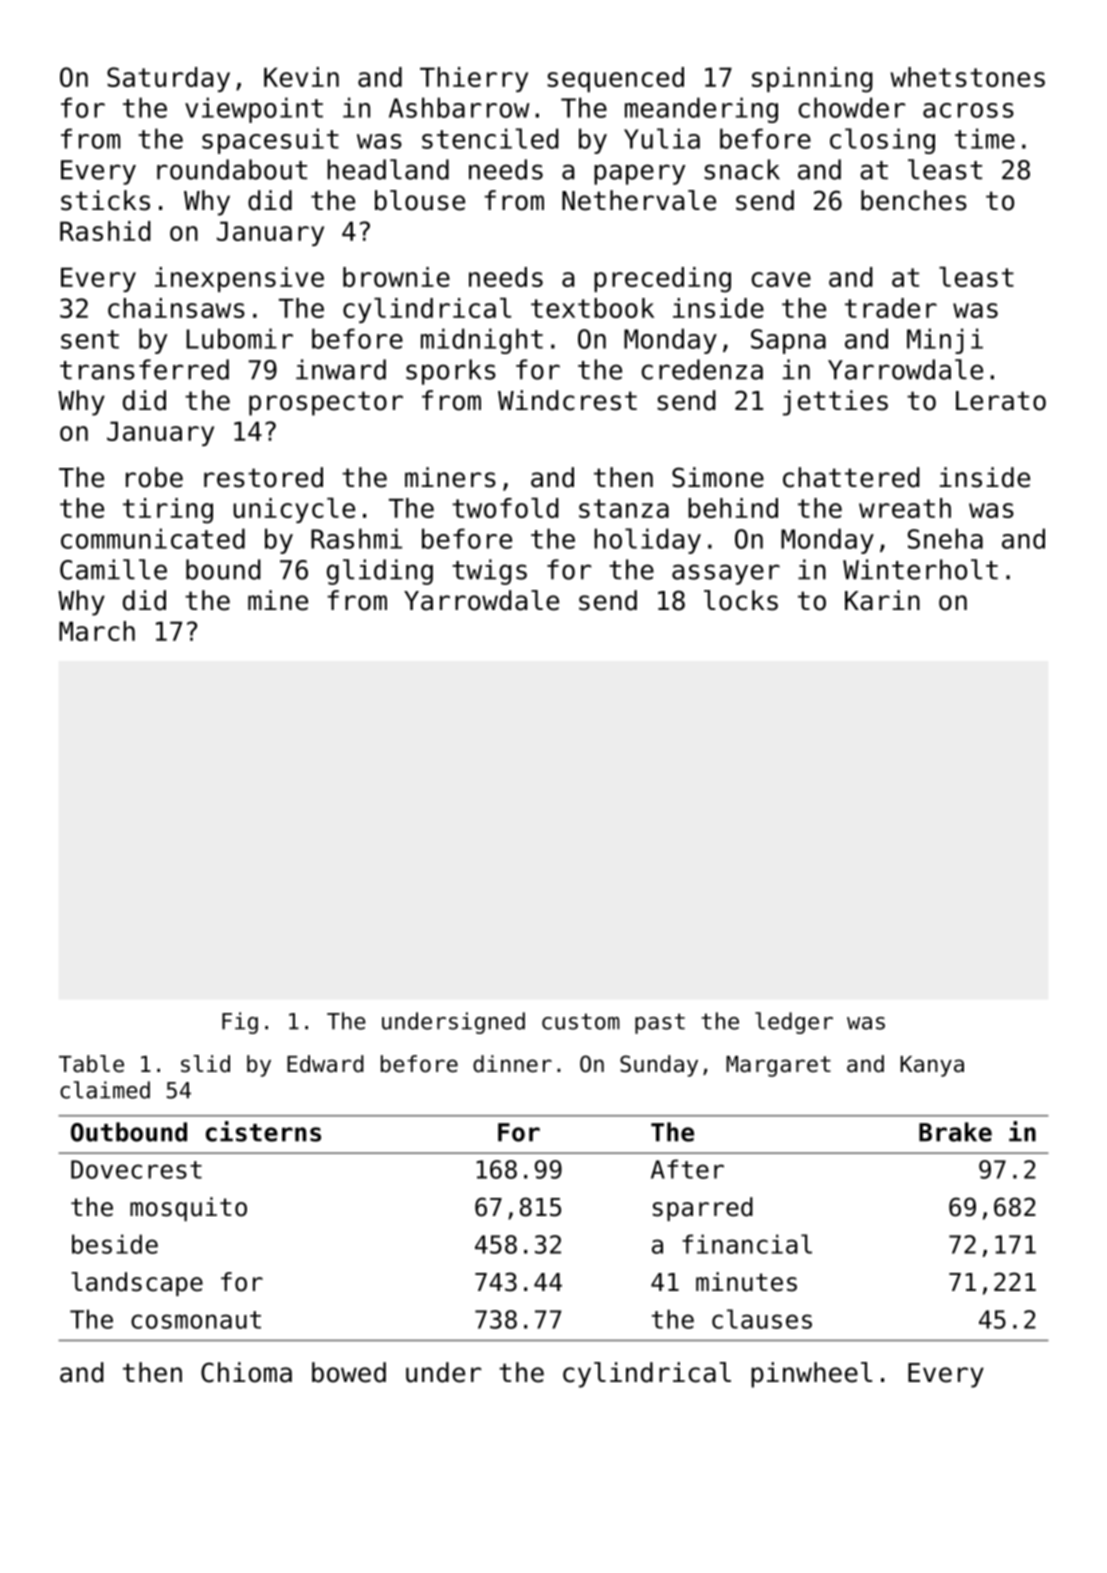 The image size is (1107, 1573). I want to click on Lerato, so click(1001, 401).
